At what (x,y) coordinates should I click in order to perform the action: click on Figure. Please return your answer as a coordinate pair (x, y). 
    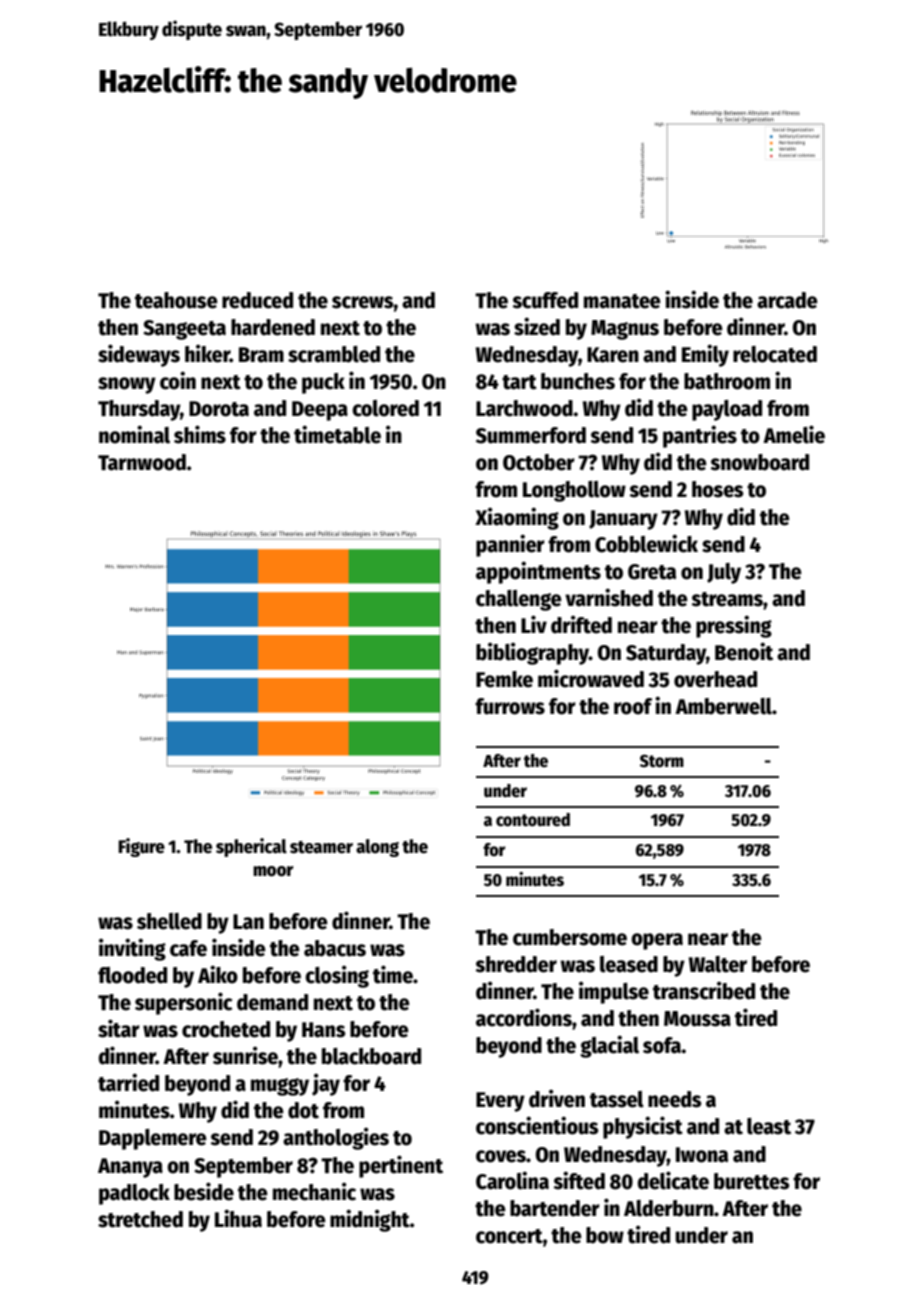
    Looking at the image, I should click on (141, 847).
